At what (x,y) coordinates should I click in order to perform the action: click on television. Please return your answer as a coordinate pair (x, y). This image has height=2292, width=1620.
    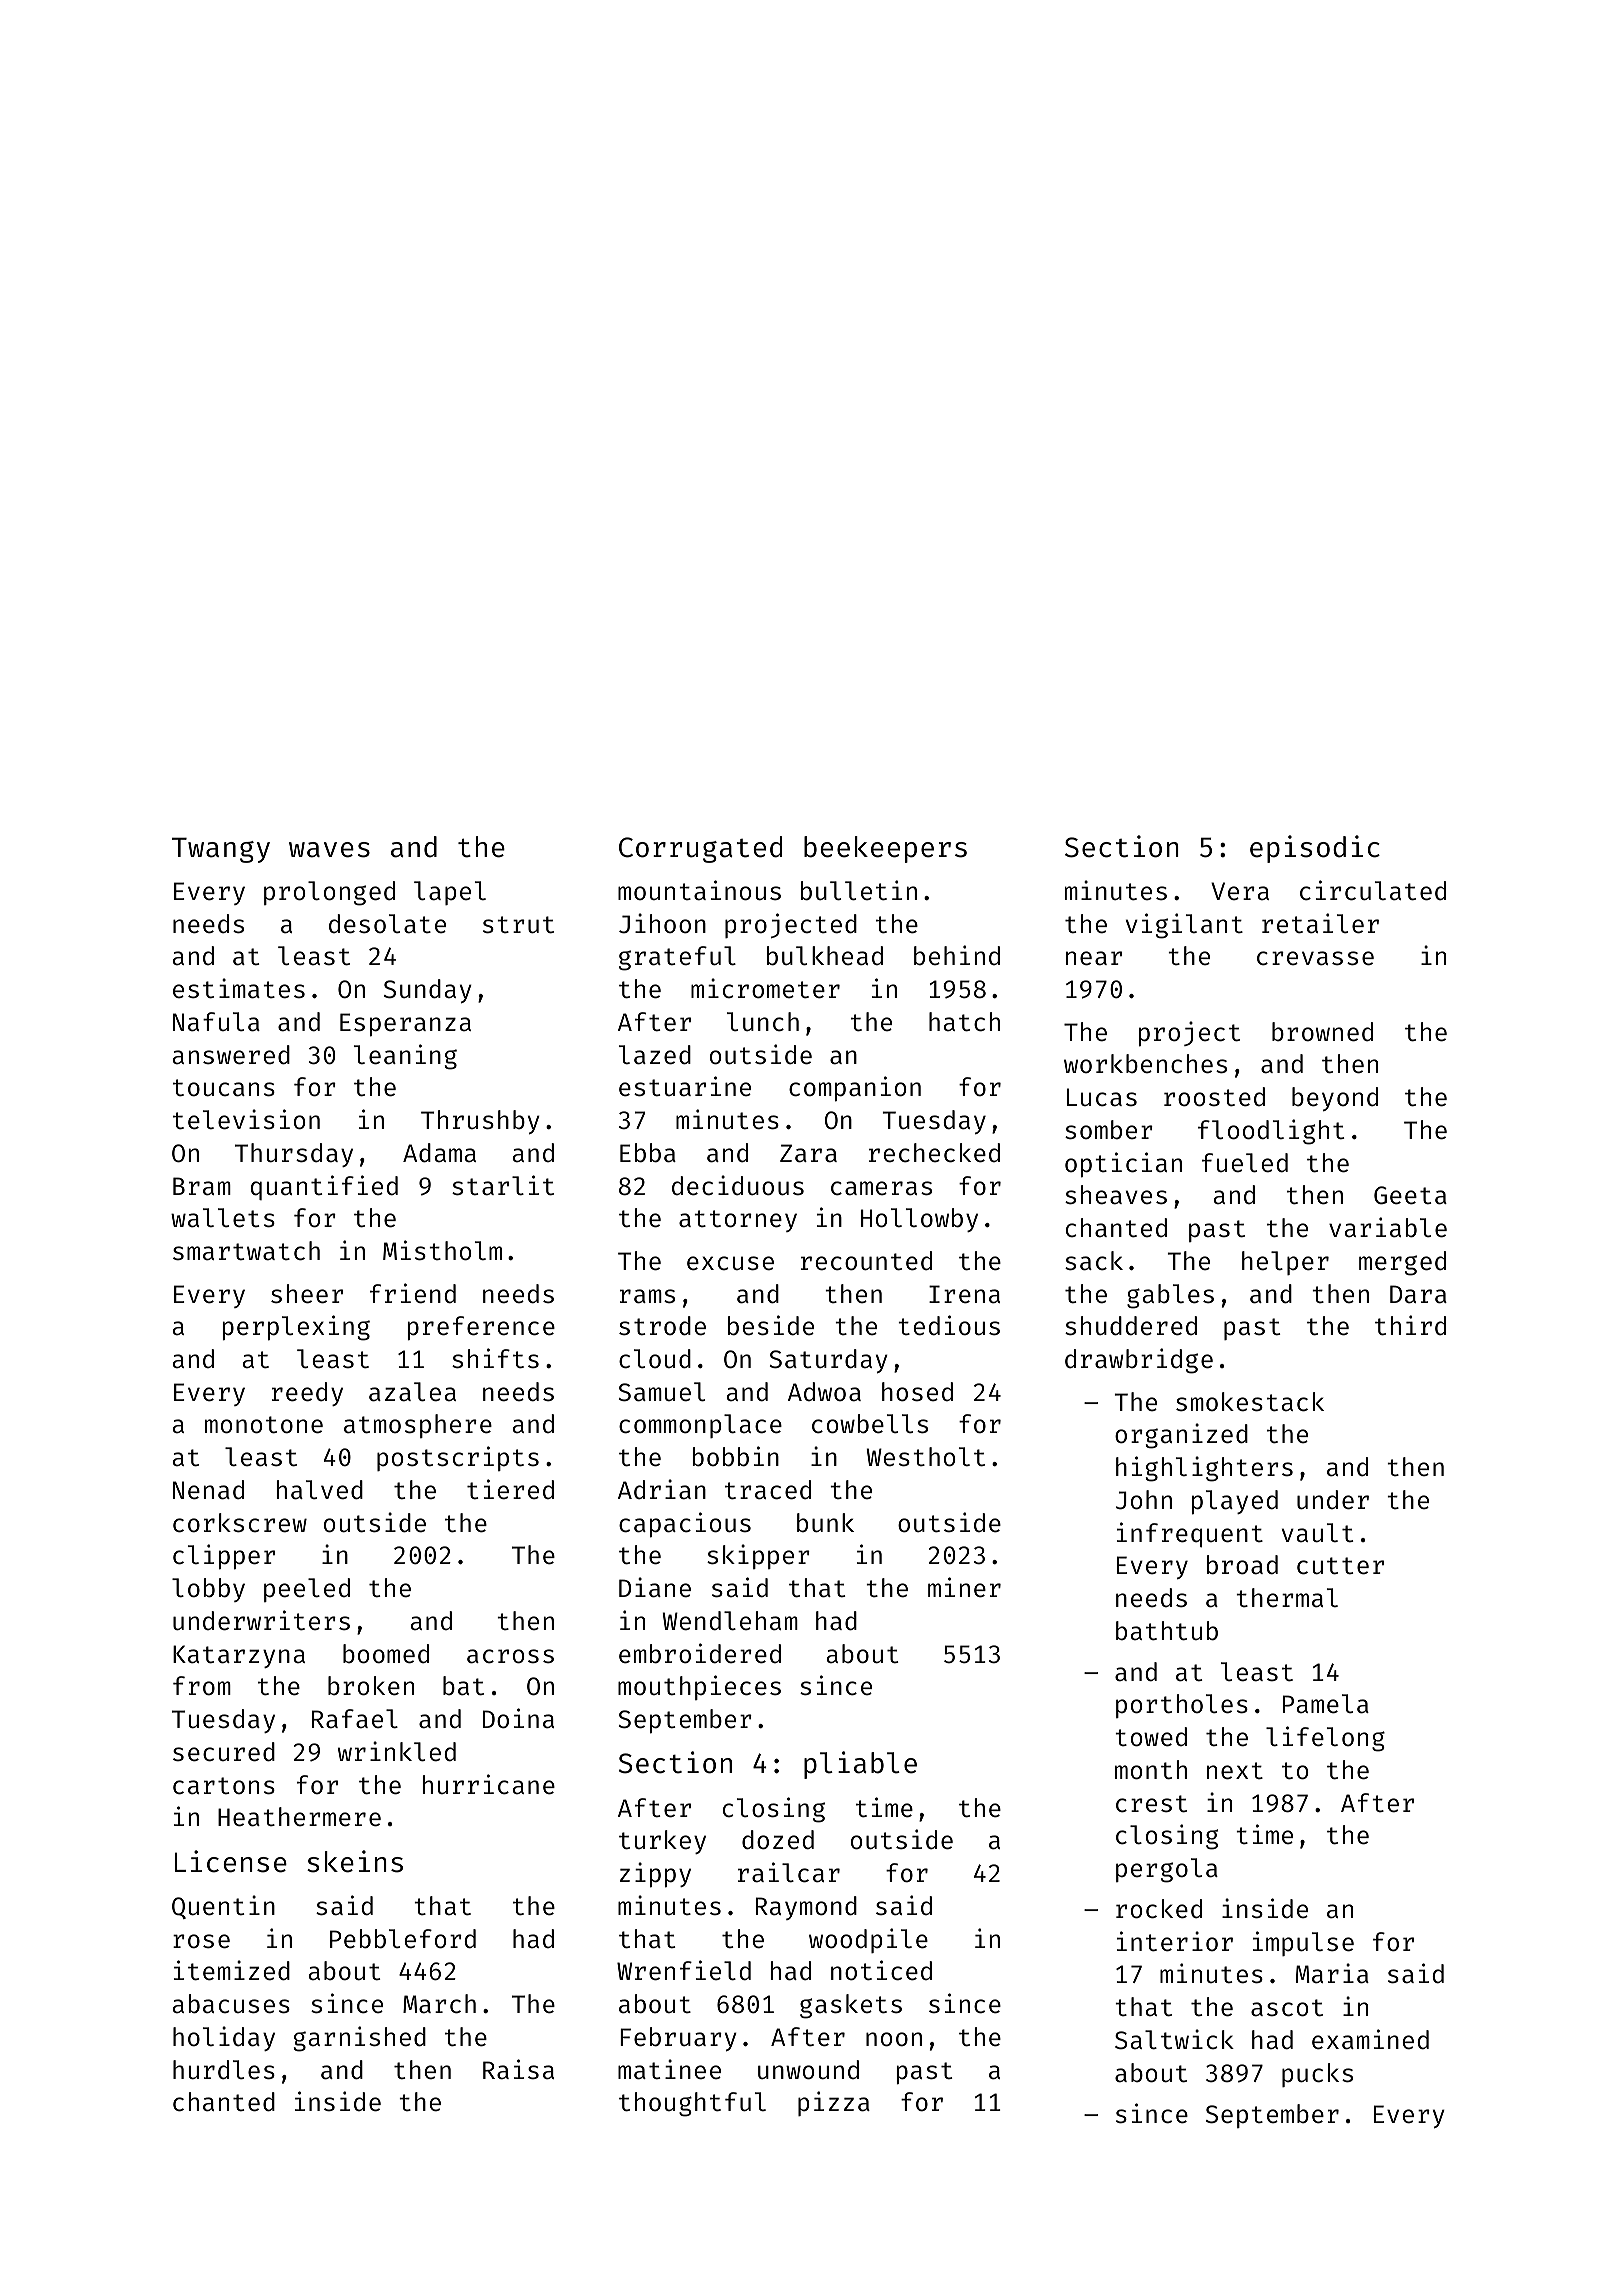
    Looking at the image, I should click on (246, 1119).
